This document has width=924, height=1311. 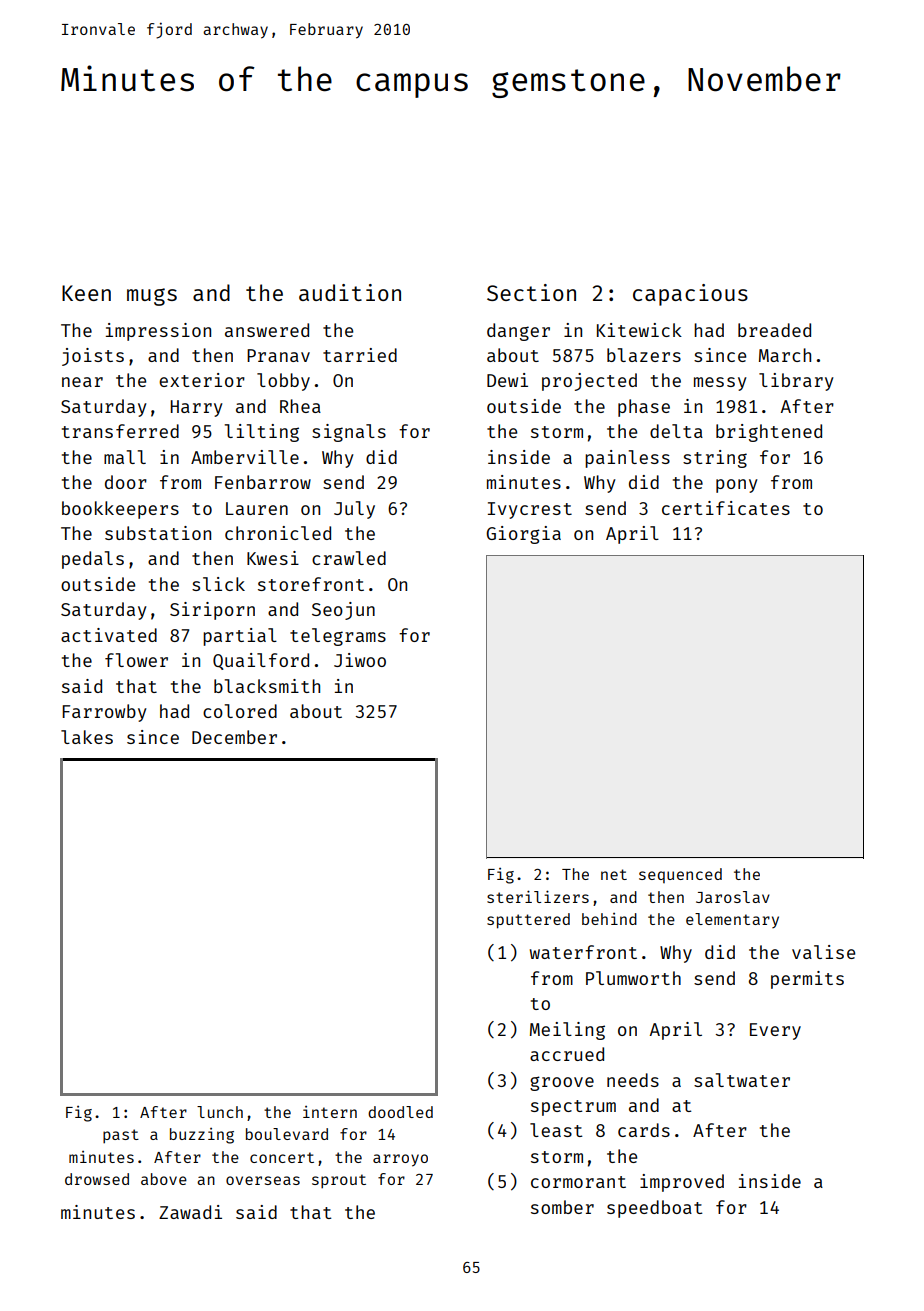 What do you see at coordinates (360, 355) in the document?
I see `tarried` at bounding box center [360, 355].
